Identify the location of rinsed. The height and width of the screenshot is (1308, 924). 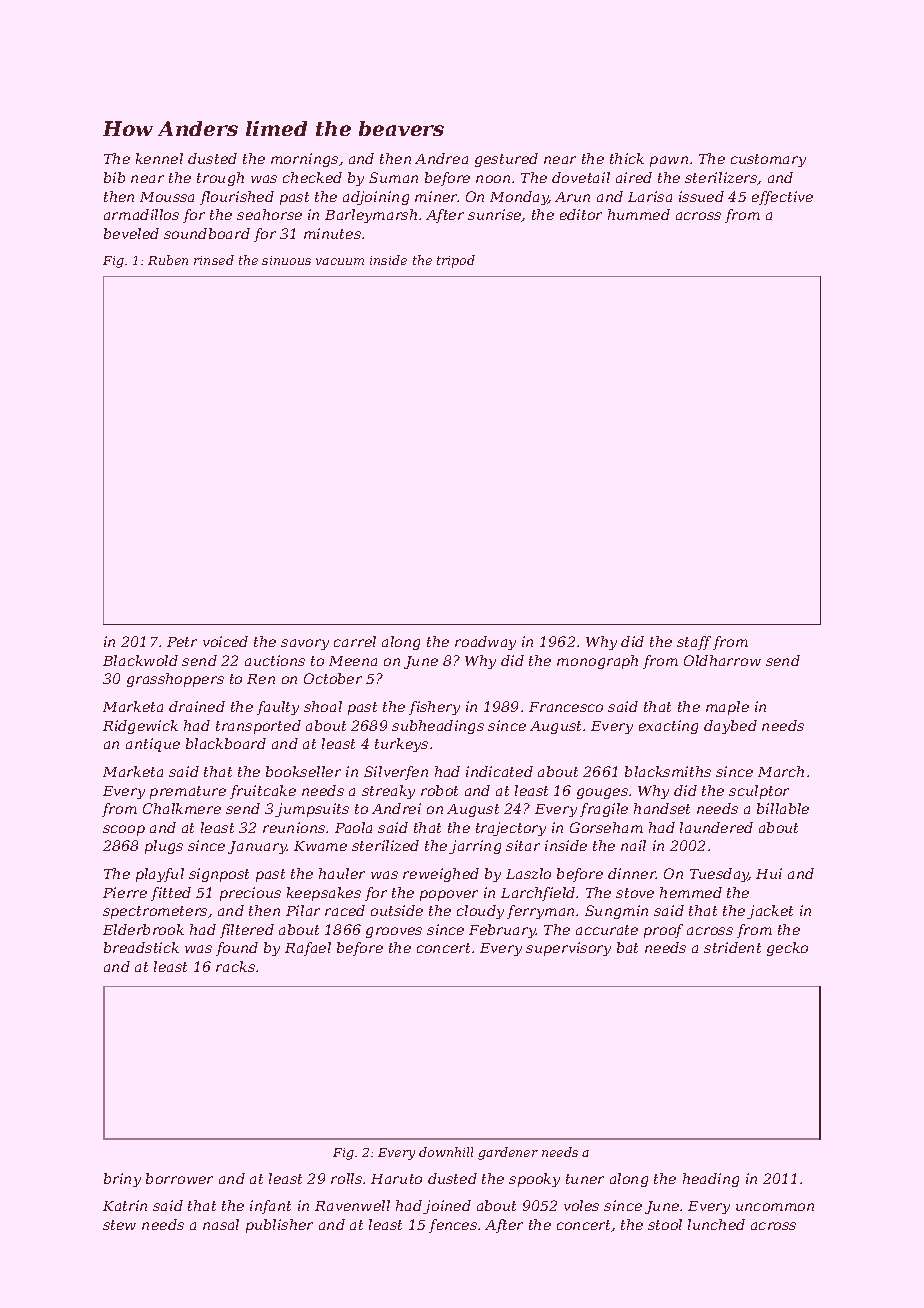
(214, 260).
